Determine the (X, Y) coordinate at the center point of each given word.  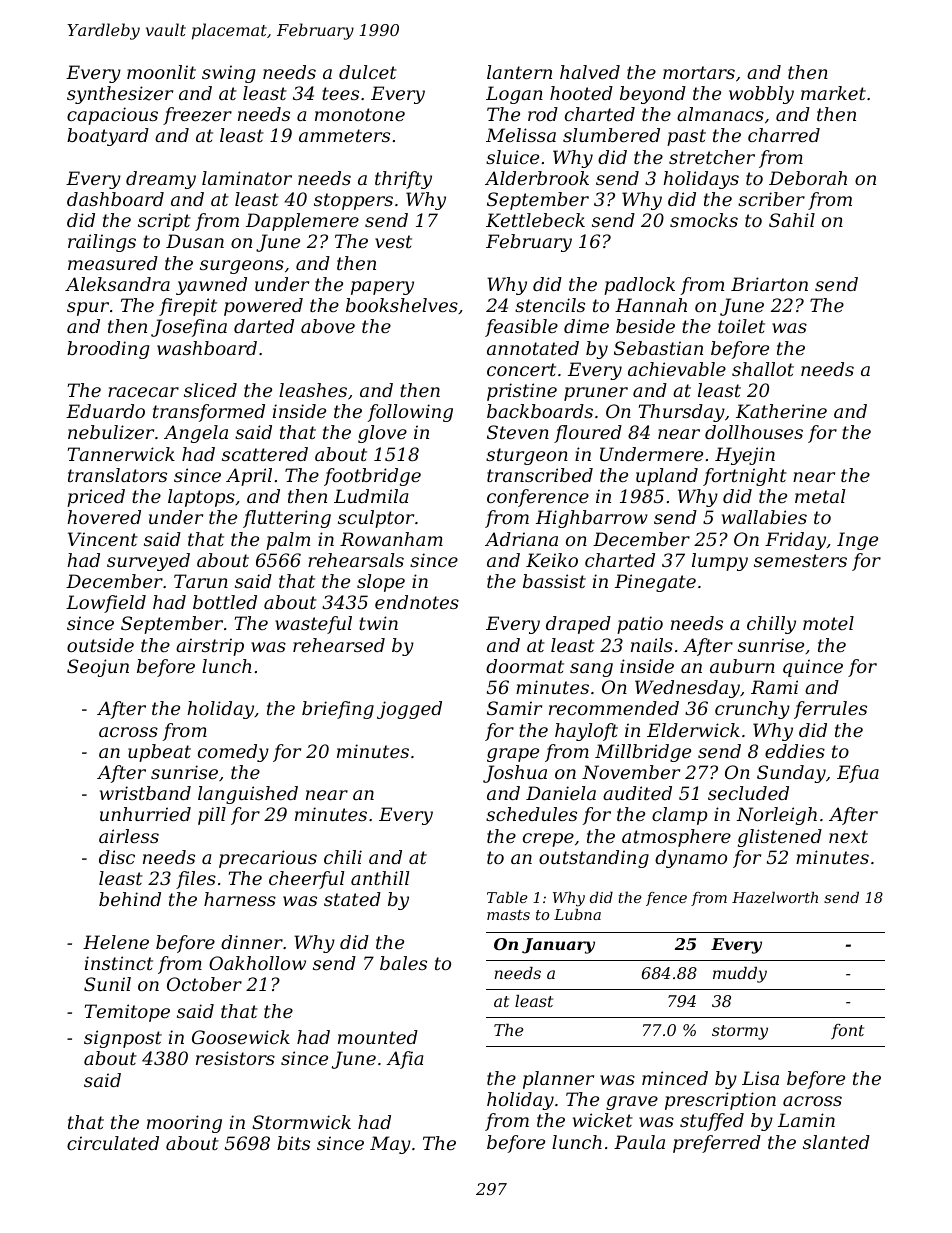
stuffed (712, 1122)
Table (507, 897)
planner (558, 1080)
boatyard (108, 137)
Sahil (792, 220)
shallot (763, 369)
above (328, 326)
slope (381, 583)
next (848, 836)
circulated (113, 1143)
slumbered (611, 135)
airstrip (210, 647)
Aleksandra (117, 284)
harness (240, 899)
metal (820, 496)
